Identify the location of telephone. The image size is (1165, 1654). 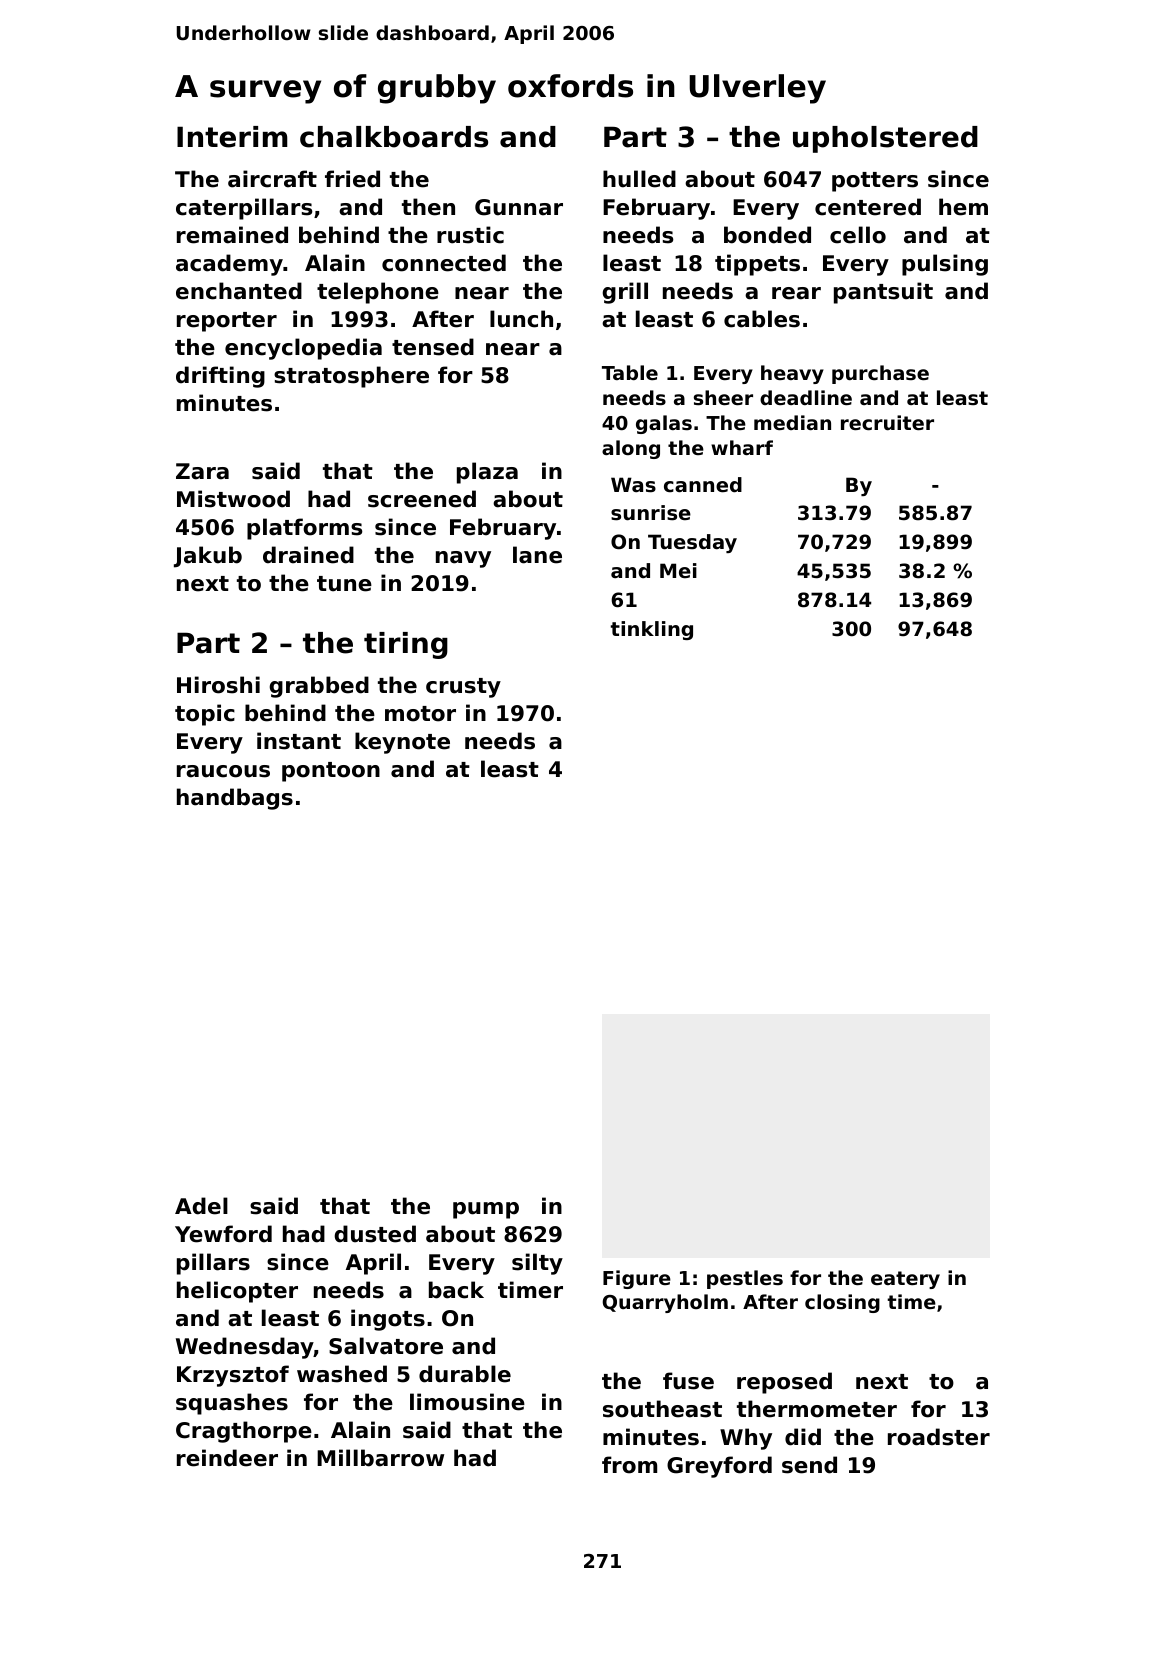
(378, 293).
